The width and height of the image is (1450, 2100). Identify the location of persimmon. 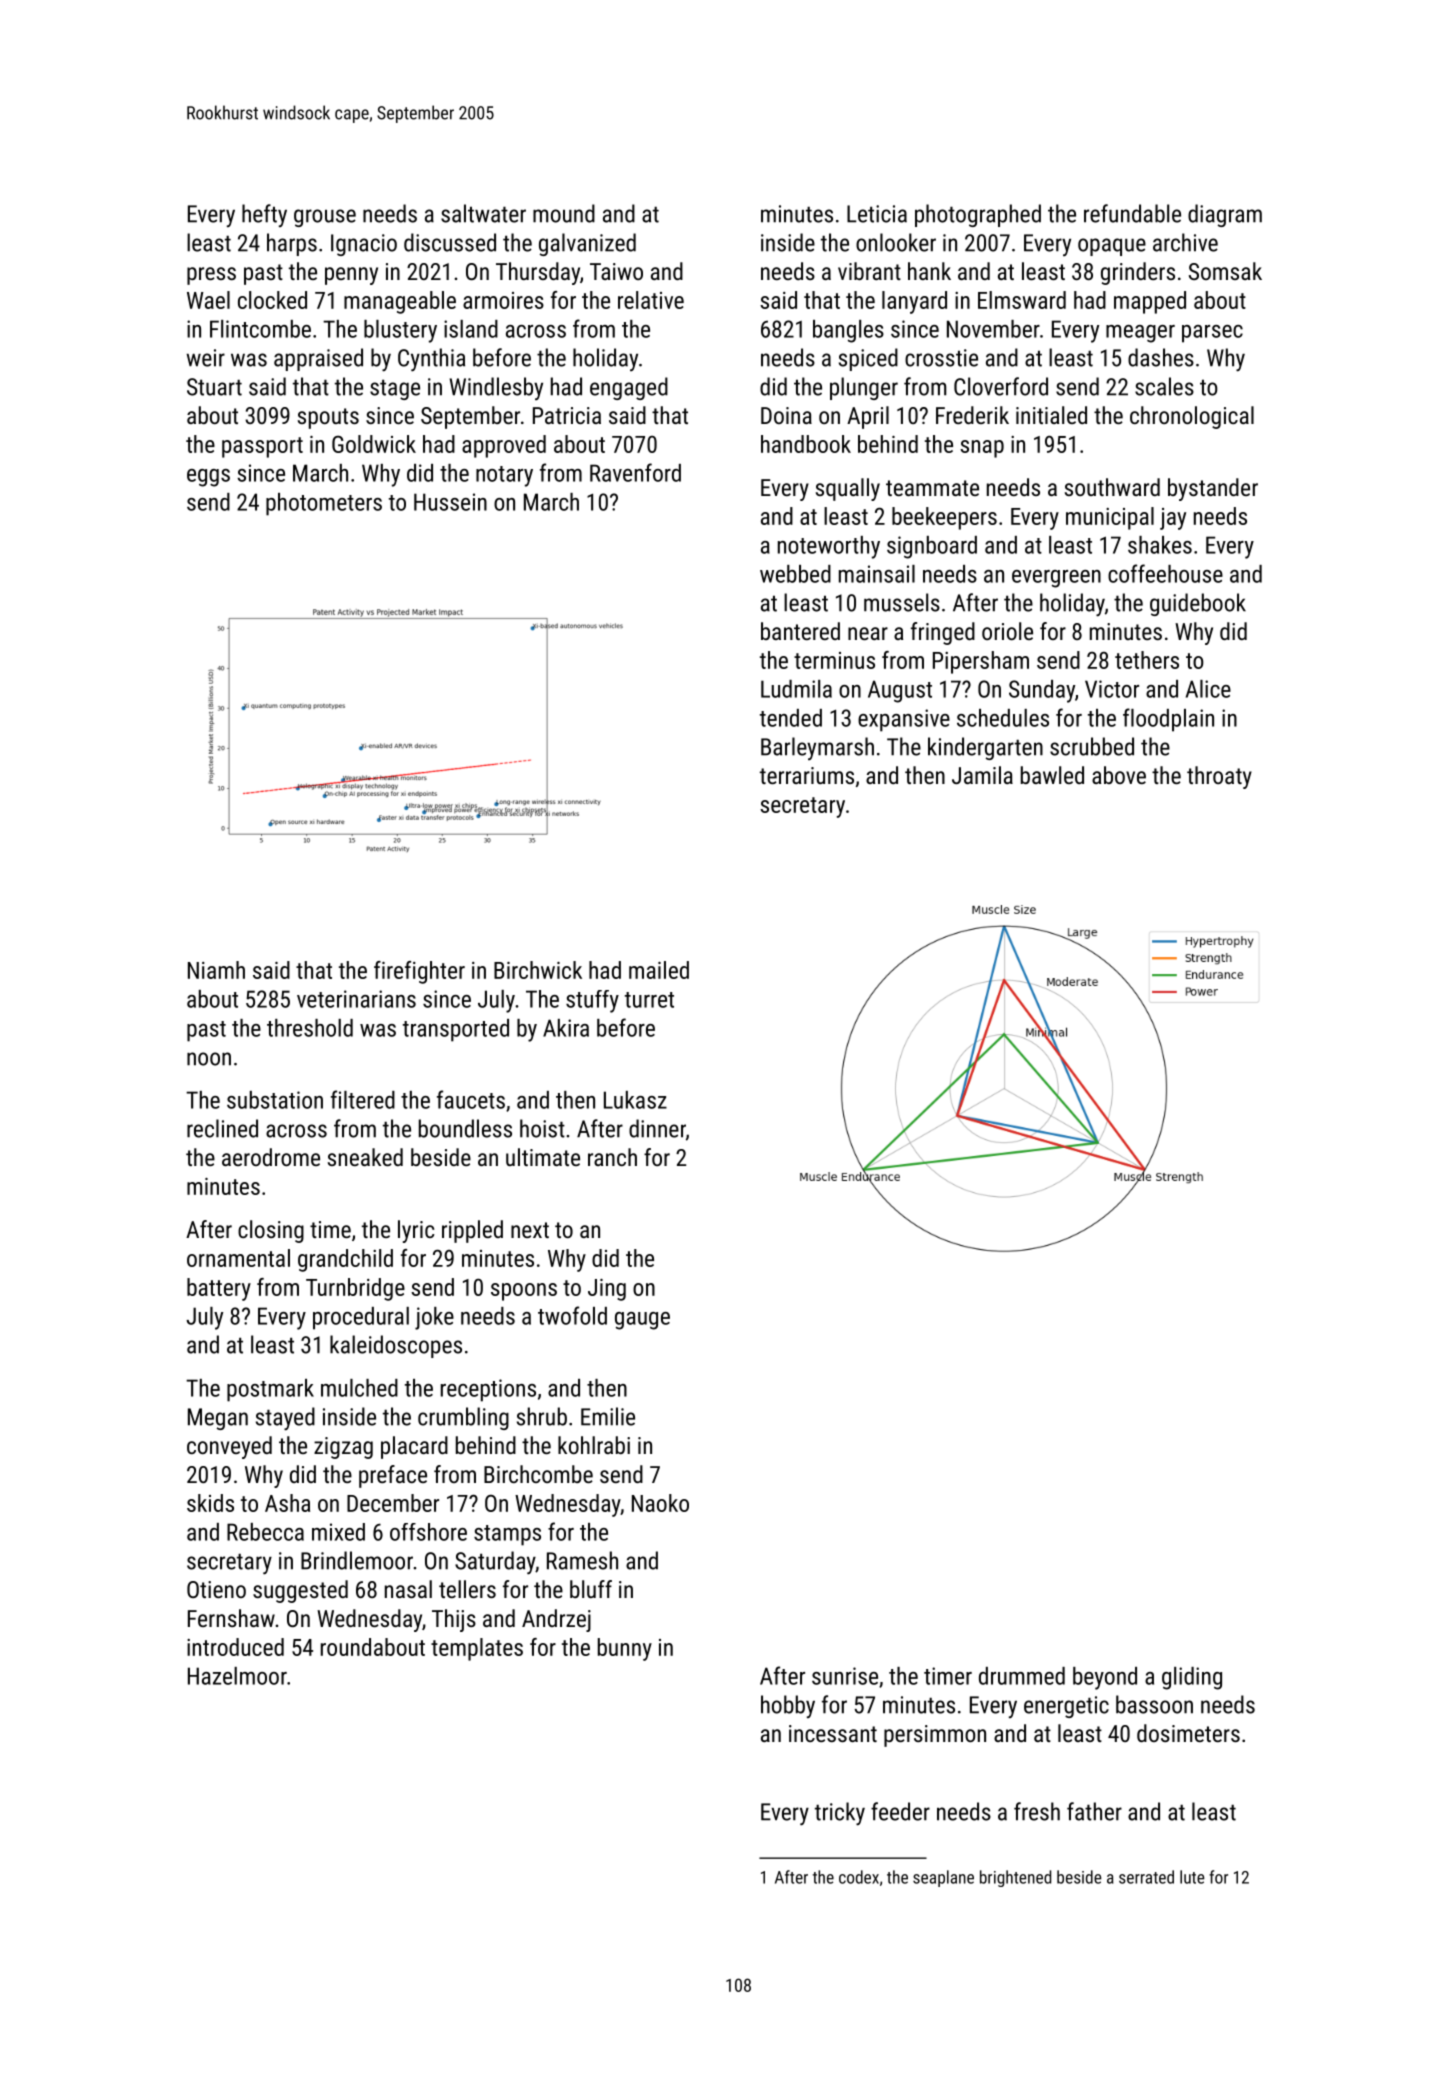
(935, 1736).
